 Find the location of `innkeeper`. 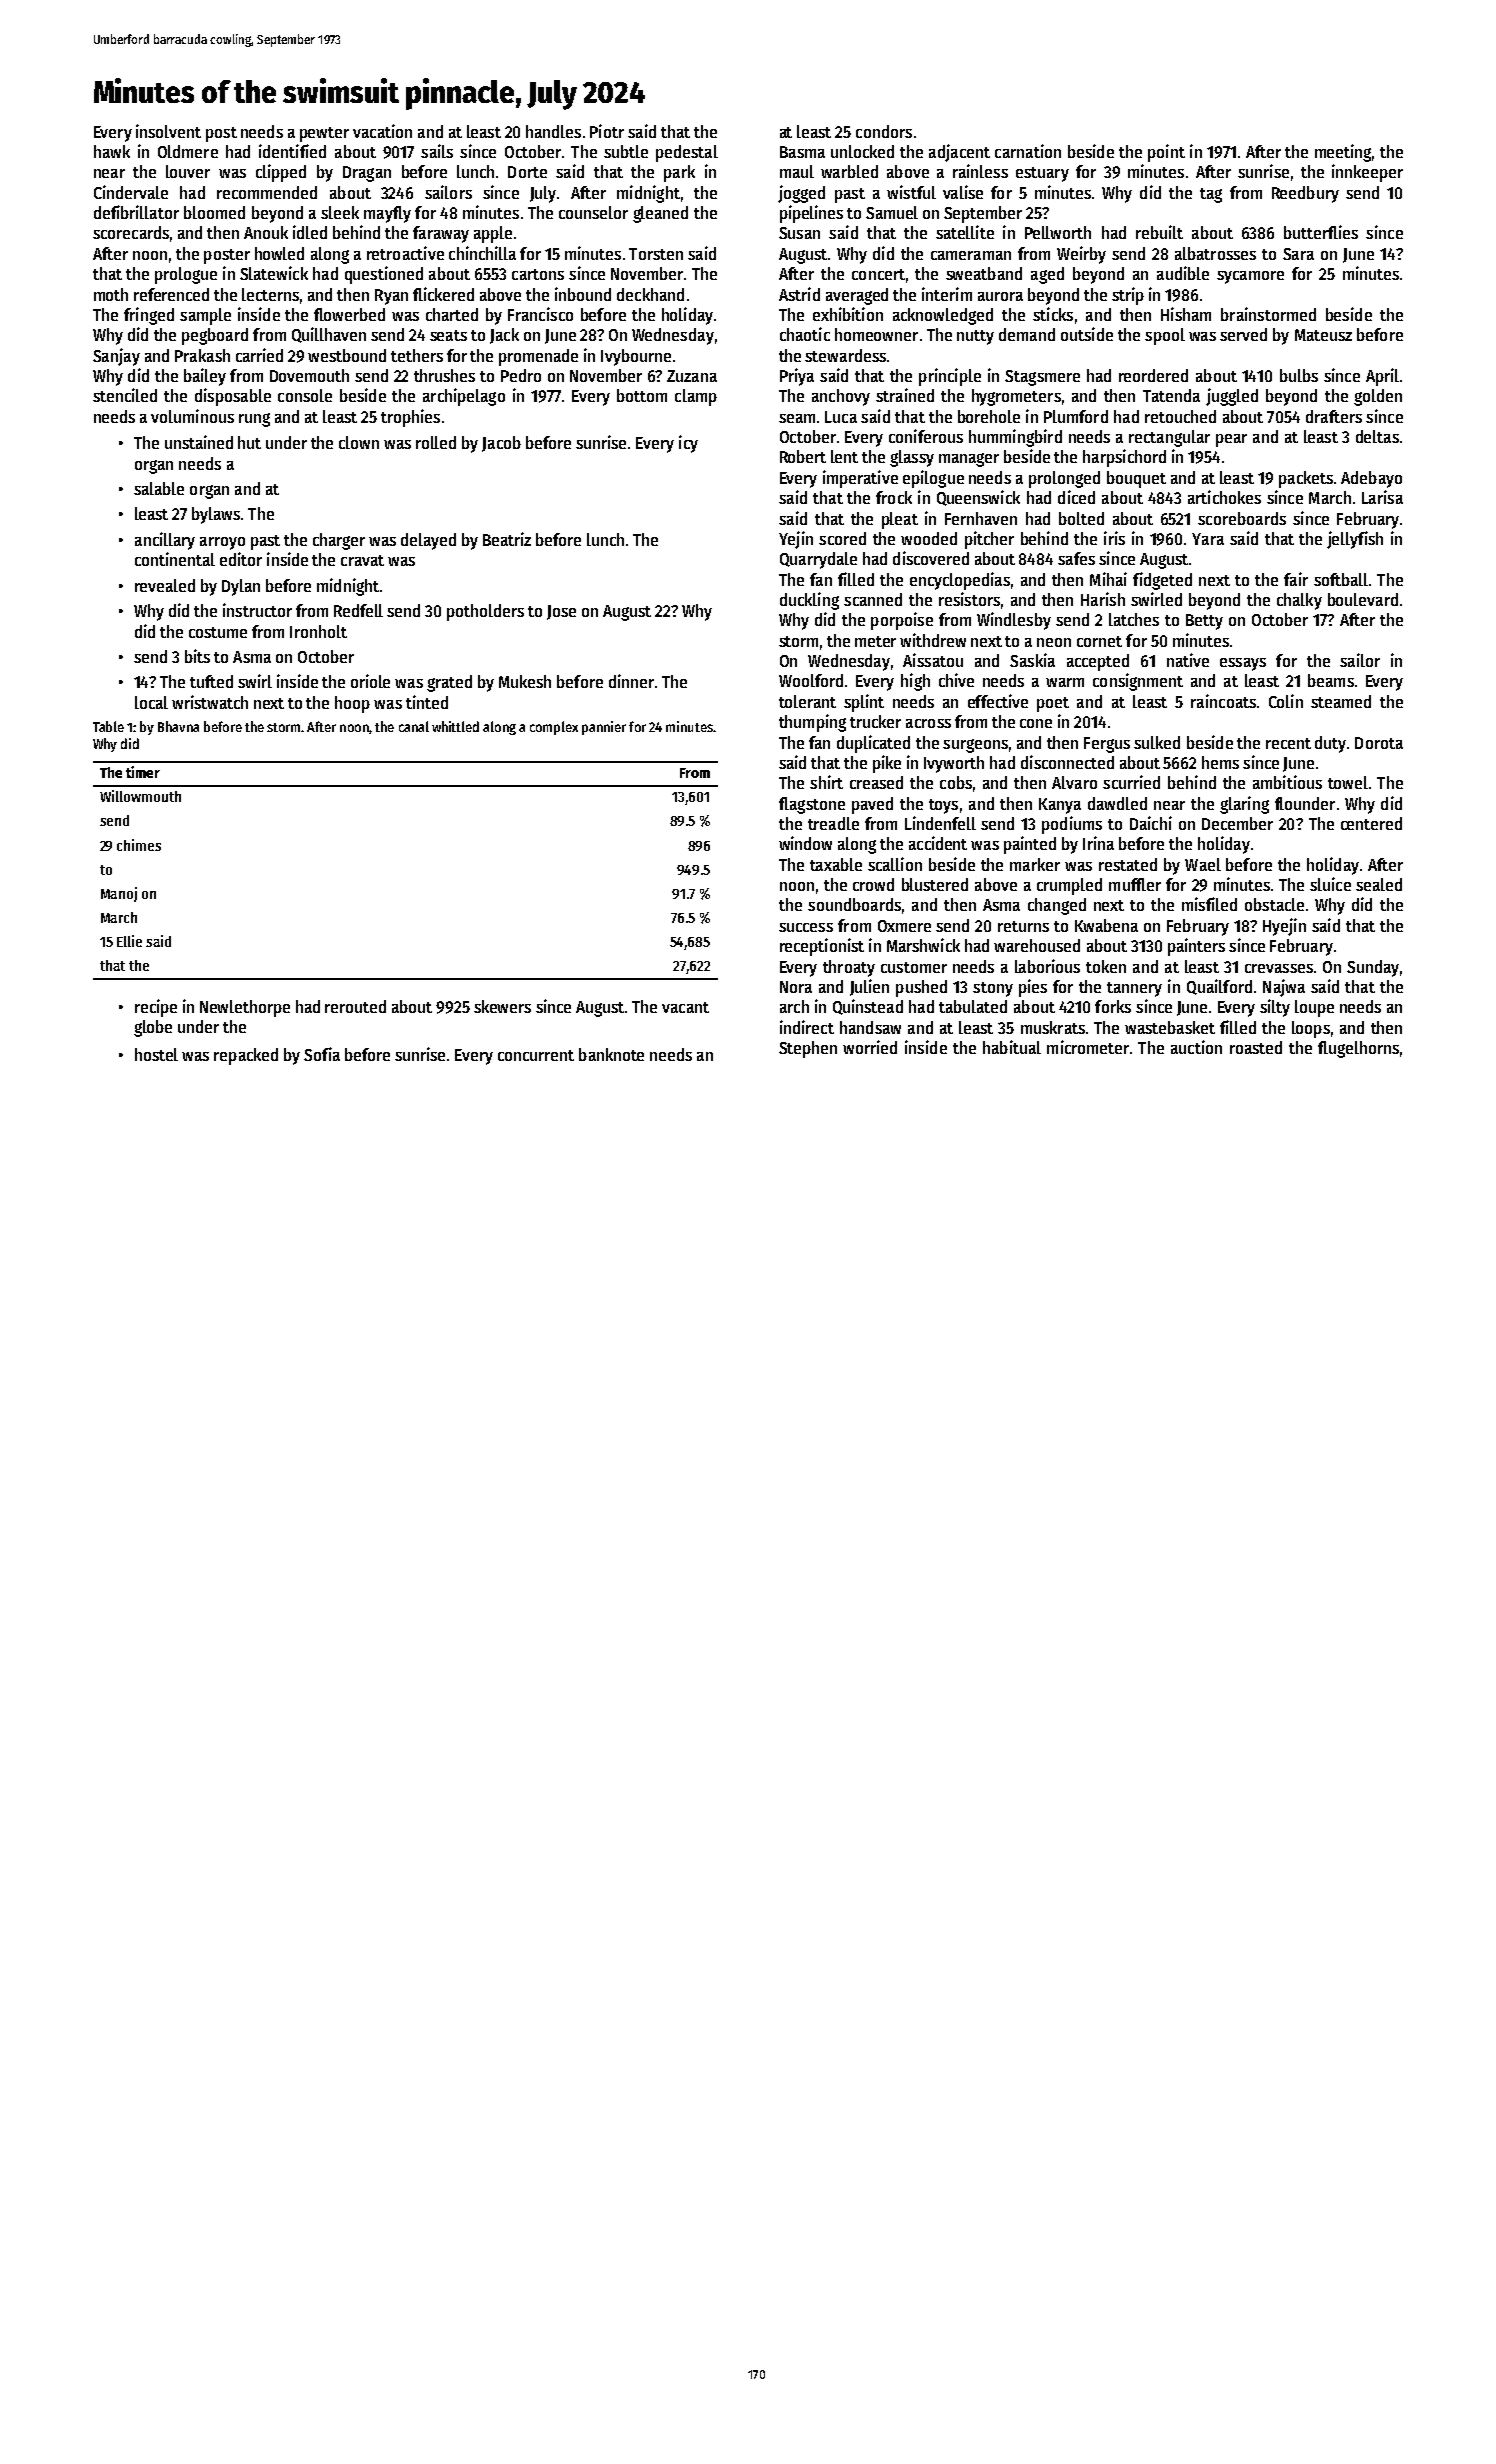

innkeeper is located at coordinates (1367, 173).
